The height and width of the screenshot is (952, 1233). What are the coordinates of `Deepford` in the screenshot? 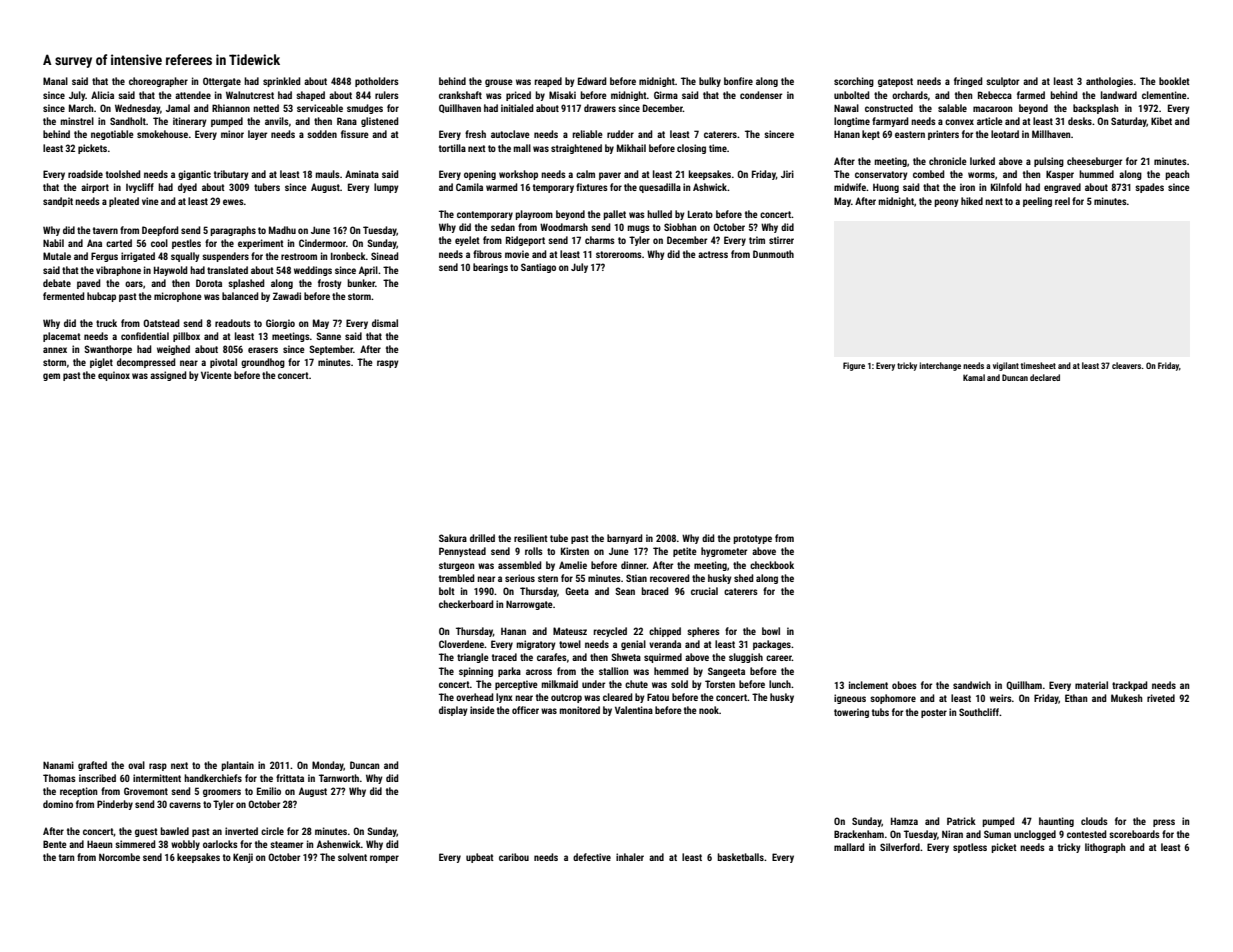 It's located at (160, 231).
